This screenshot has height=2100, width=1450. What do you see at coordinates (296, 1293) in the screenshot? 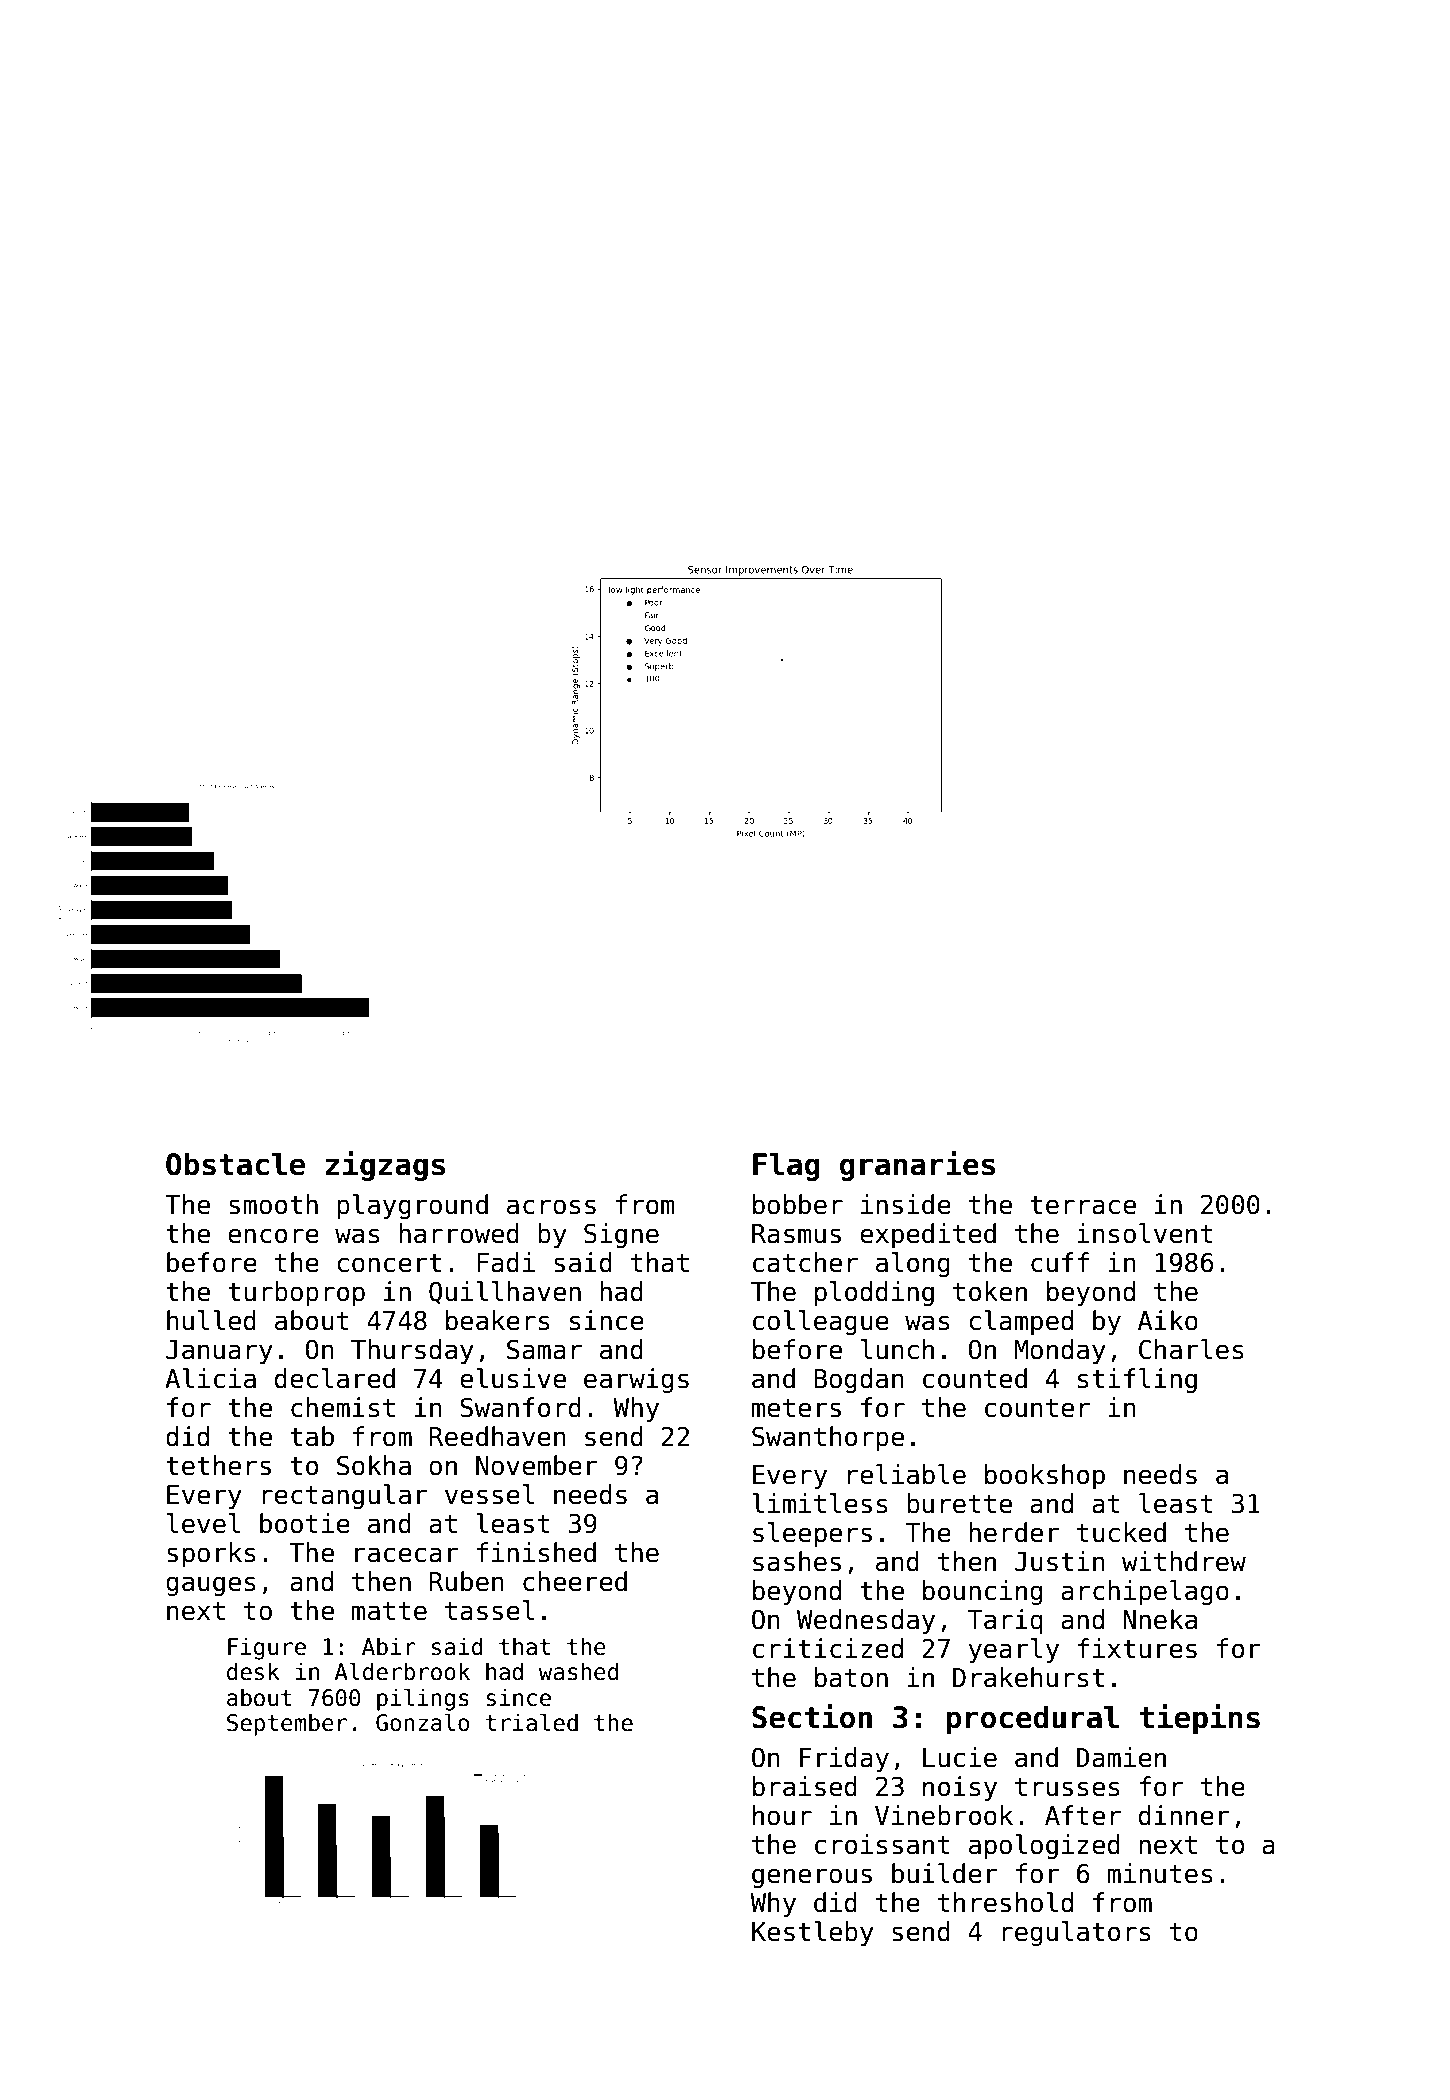
I see `turboprop` at bounding box center [296, 1293].
